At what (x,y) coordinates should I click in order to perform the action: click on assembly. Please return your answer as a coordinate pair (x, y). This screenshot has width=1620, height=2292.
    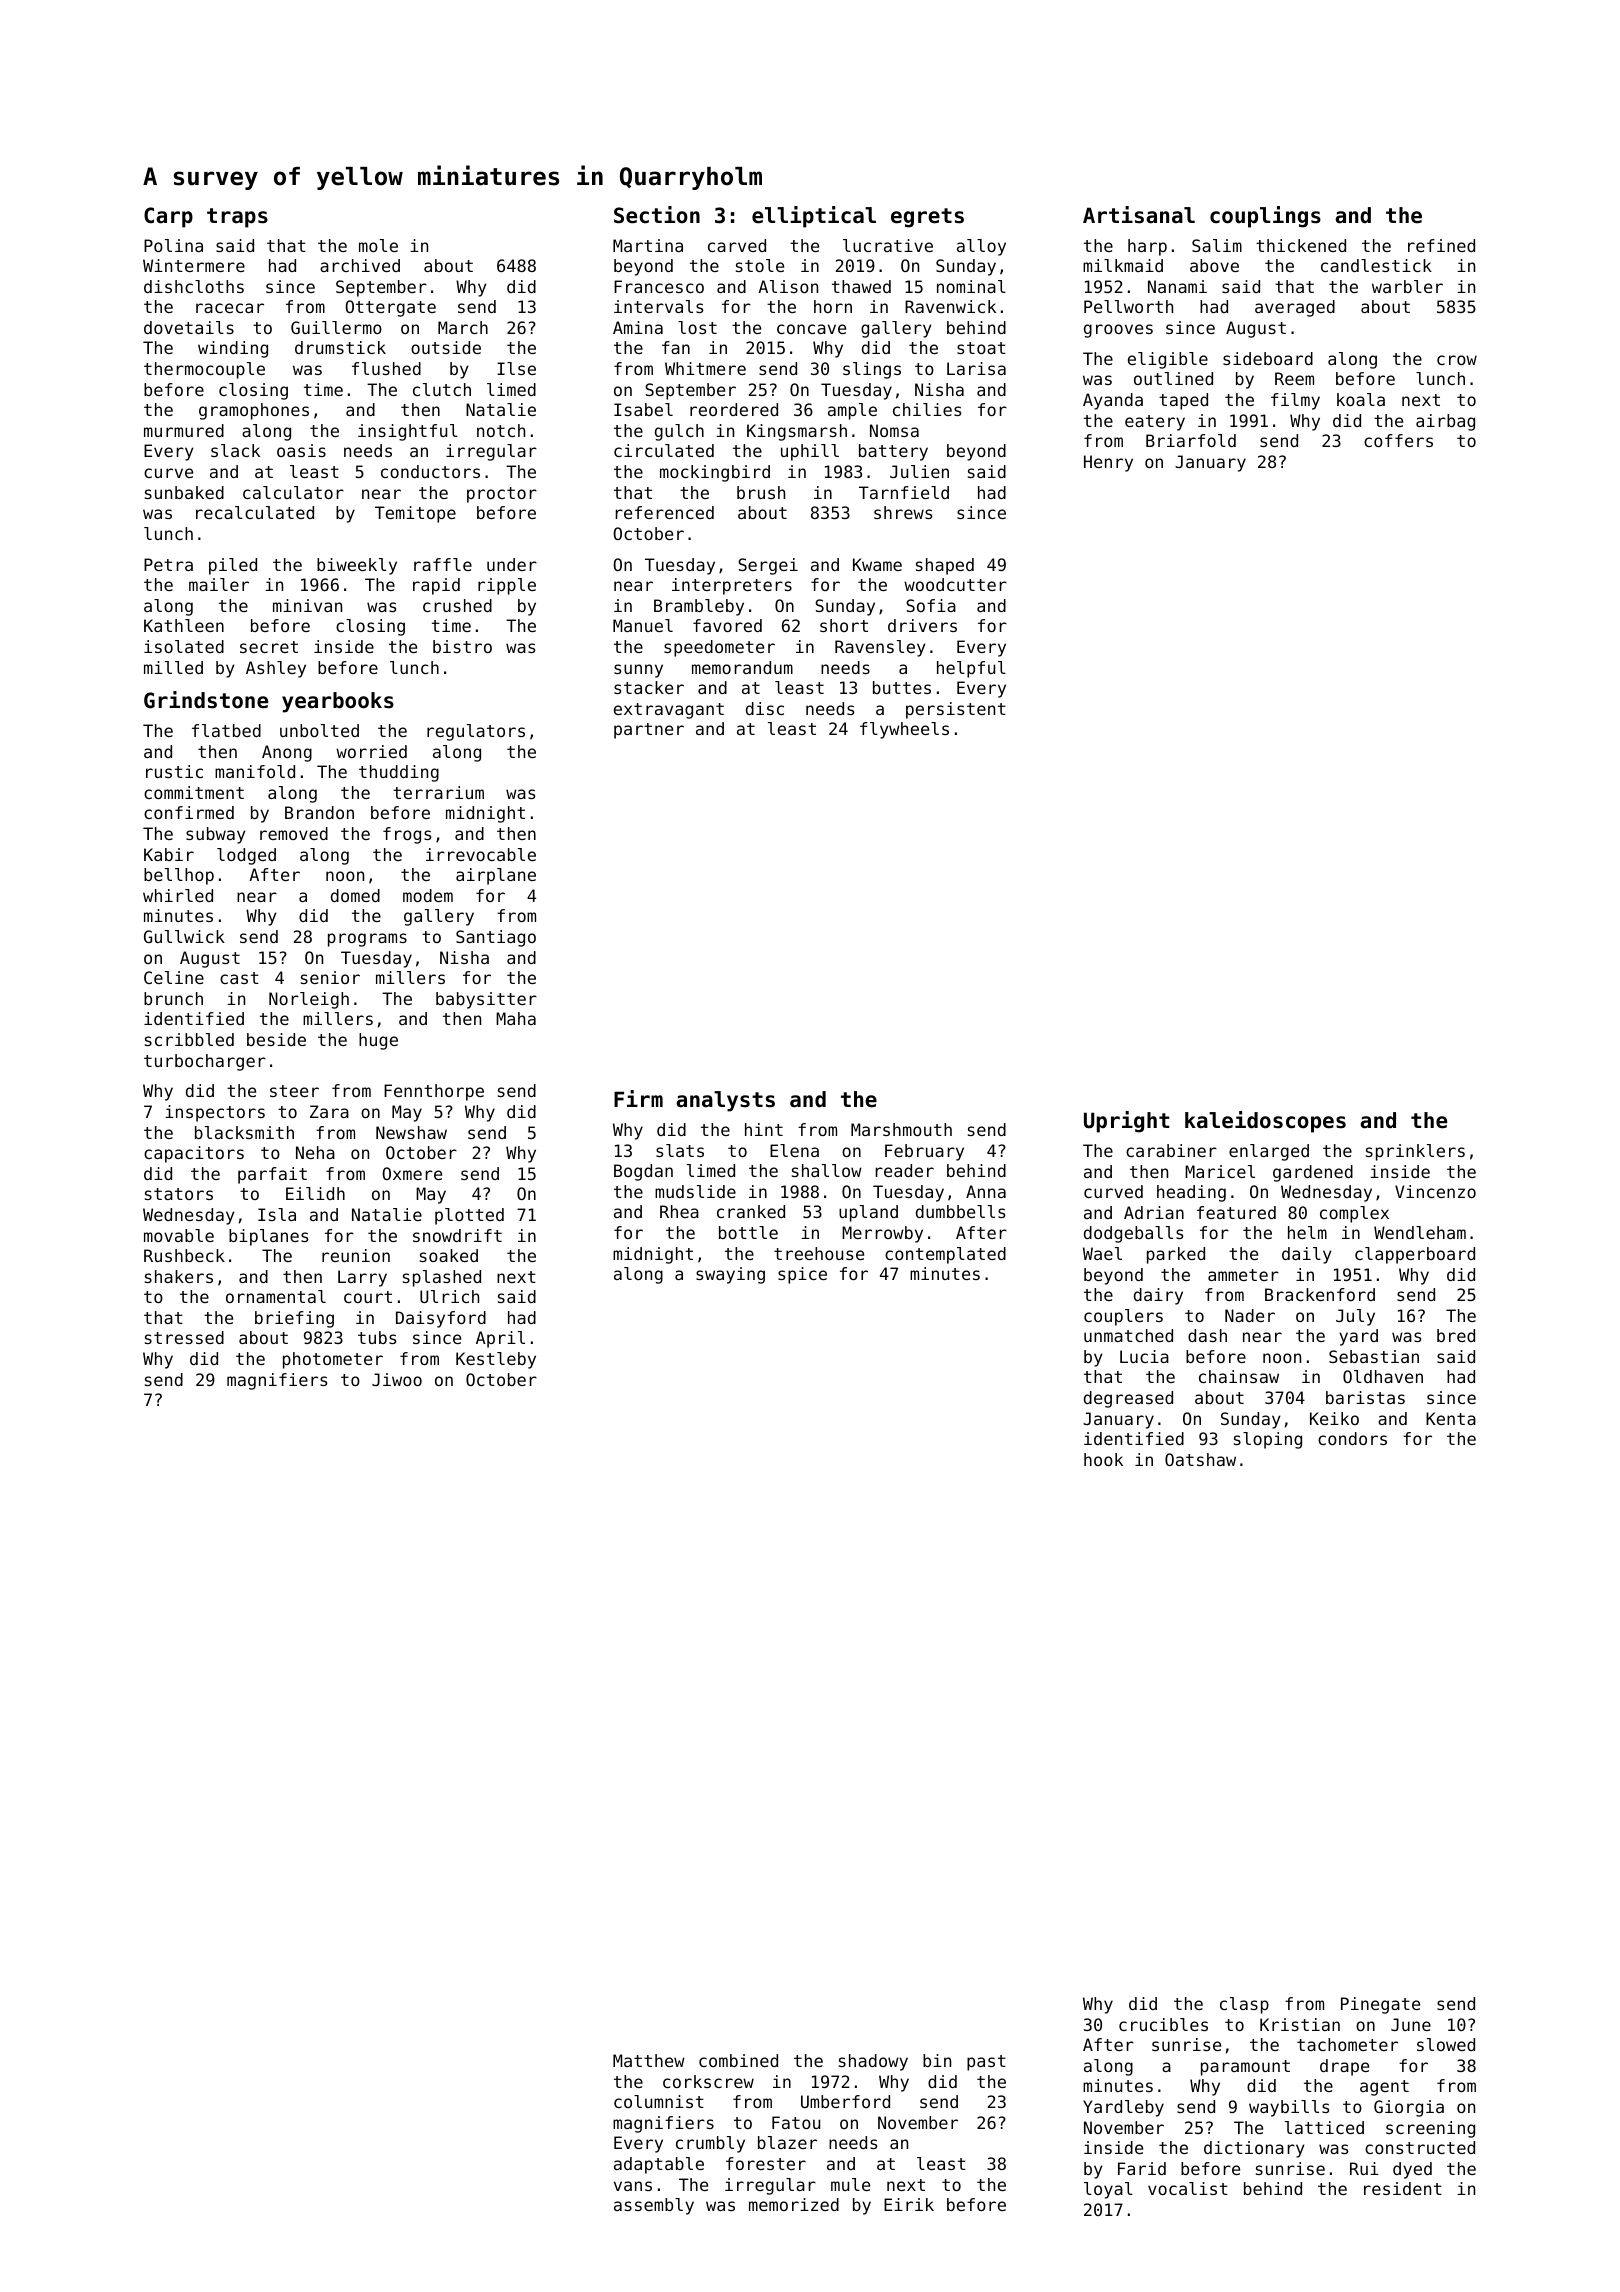
    Looking at the image, I should click on (654, 2206).
